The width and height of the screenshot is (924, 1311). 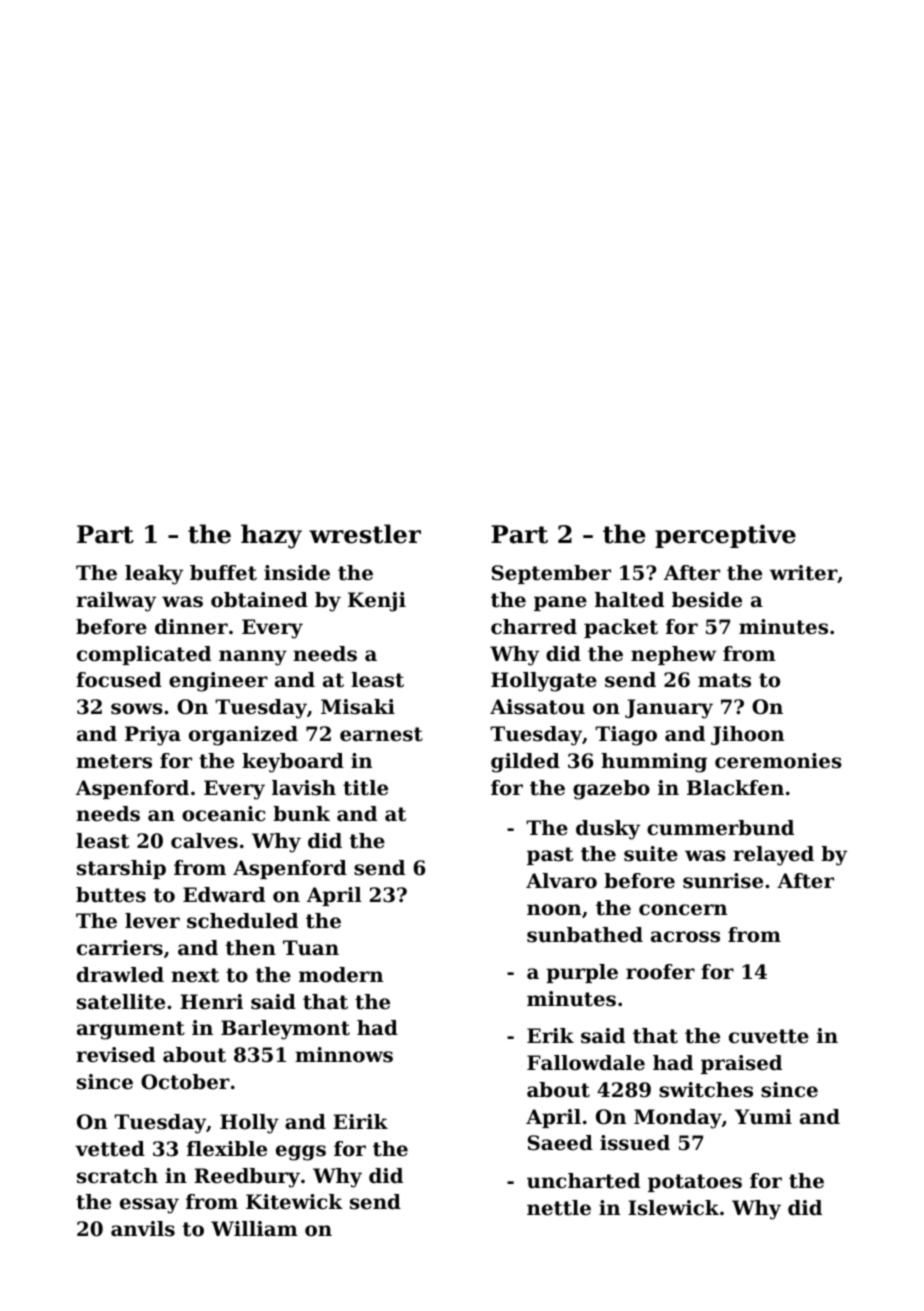 What do you see at coordinates (381, 734) in the screenshot?
I see `earnest` at bounding box center [381, 734].
